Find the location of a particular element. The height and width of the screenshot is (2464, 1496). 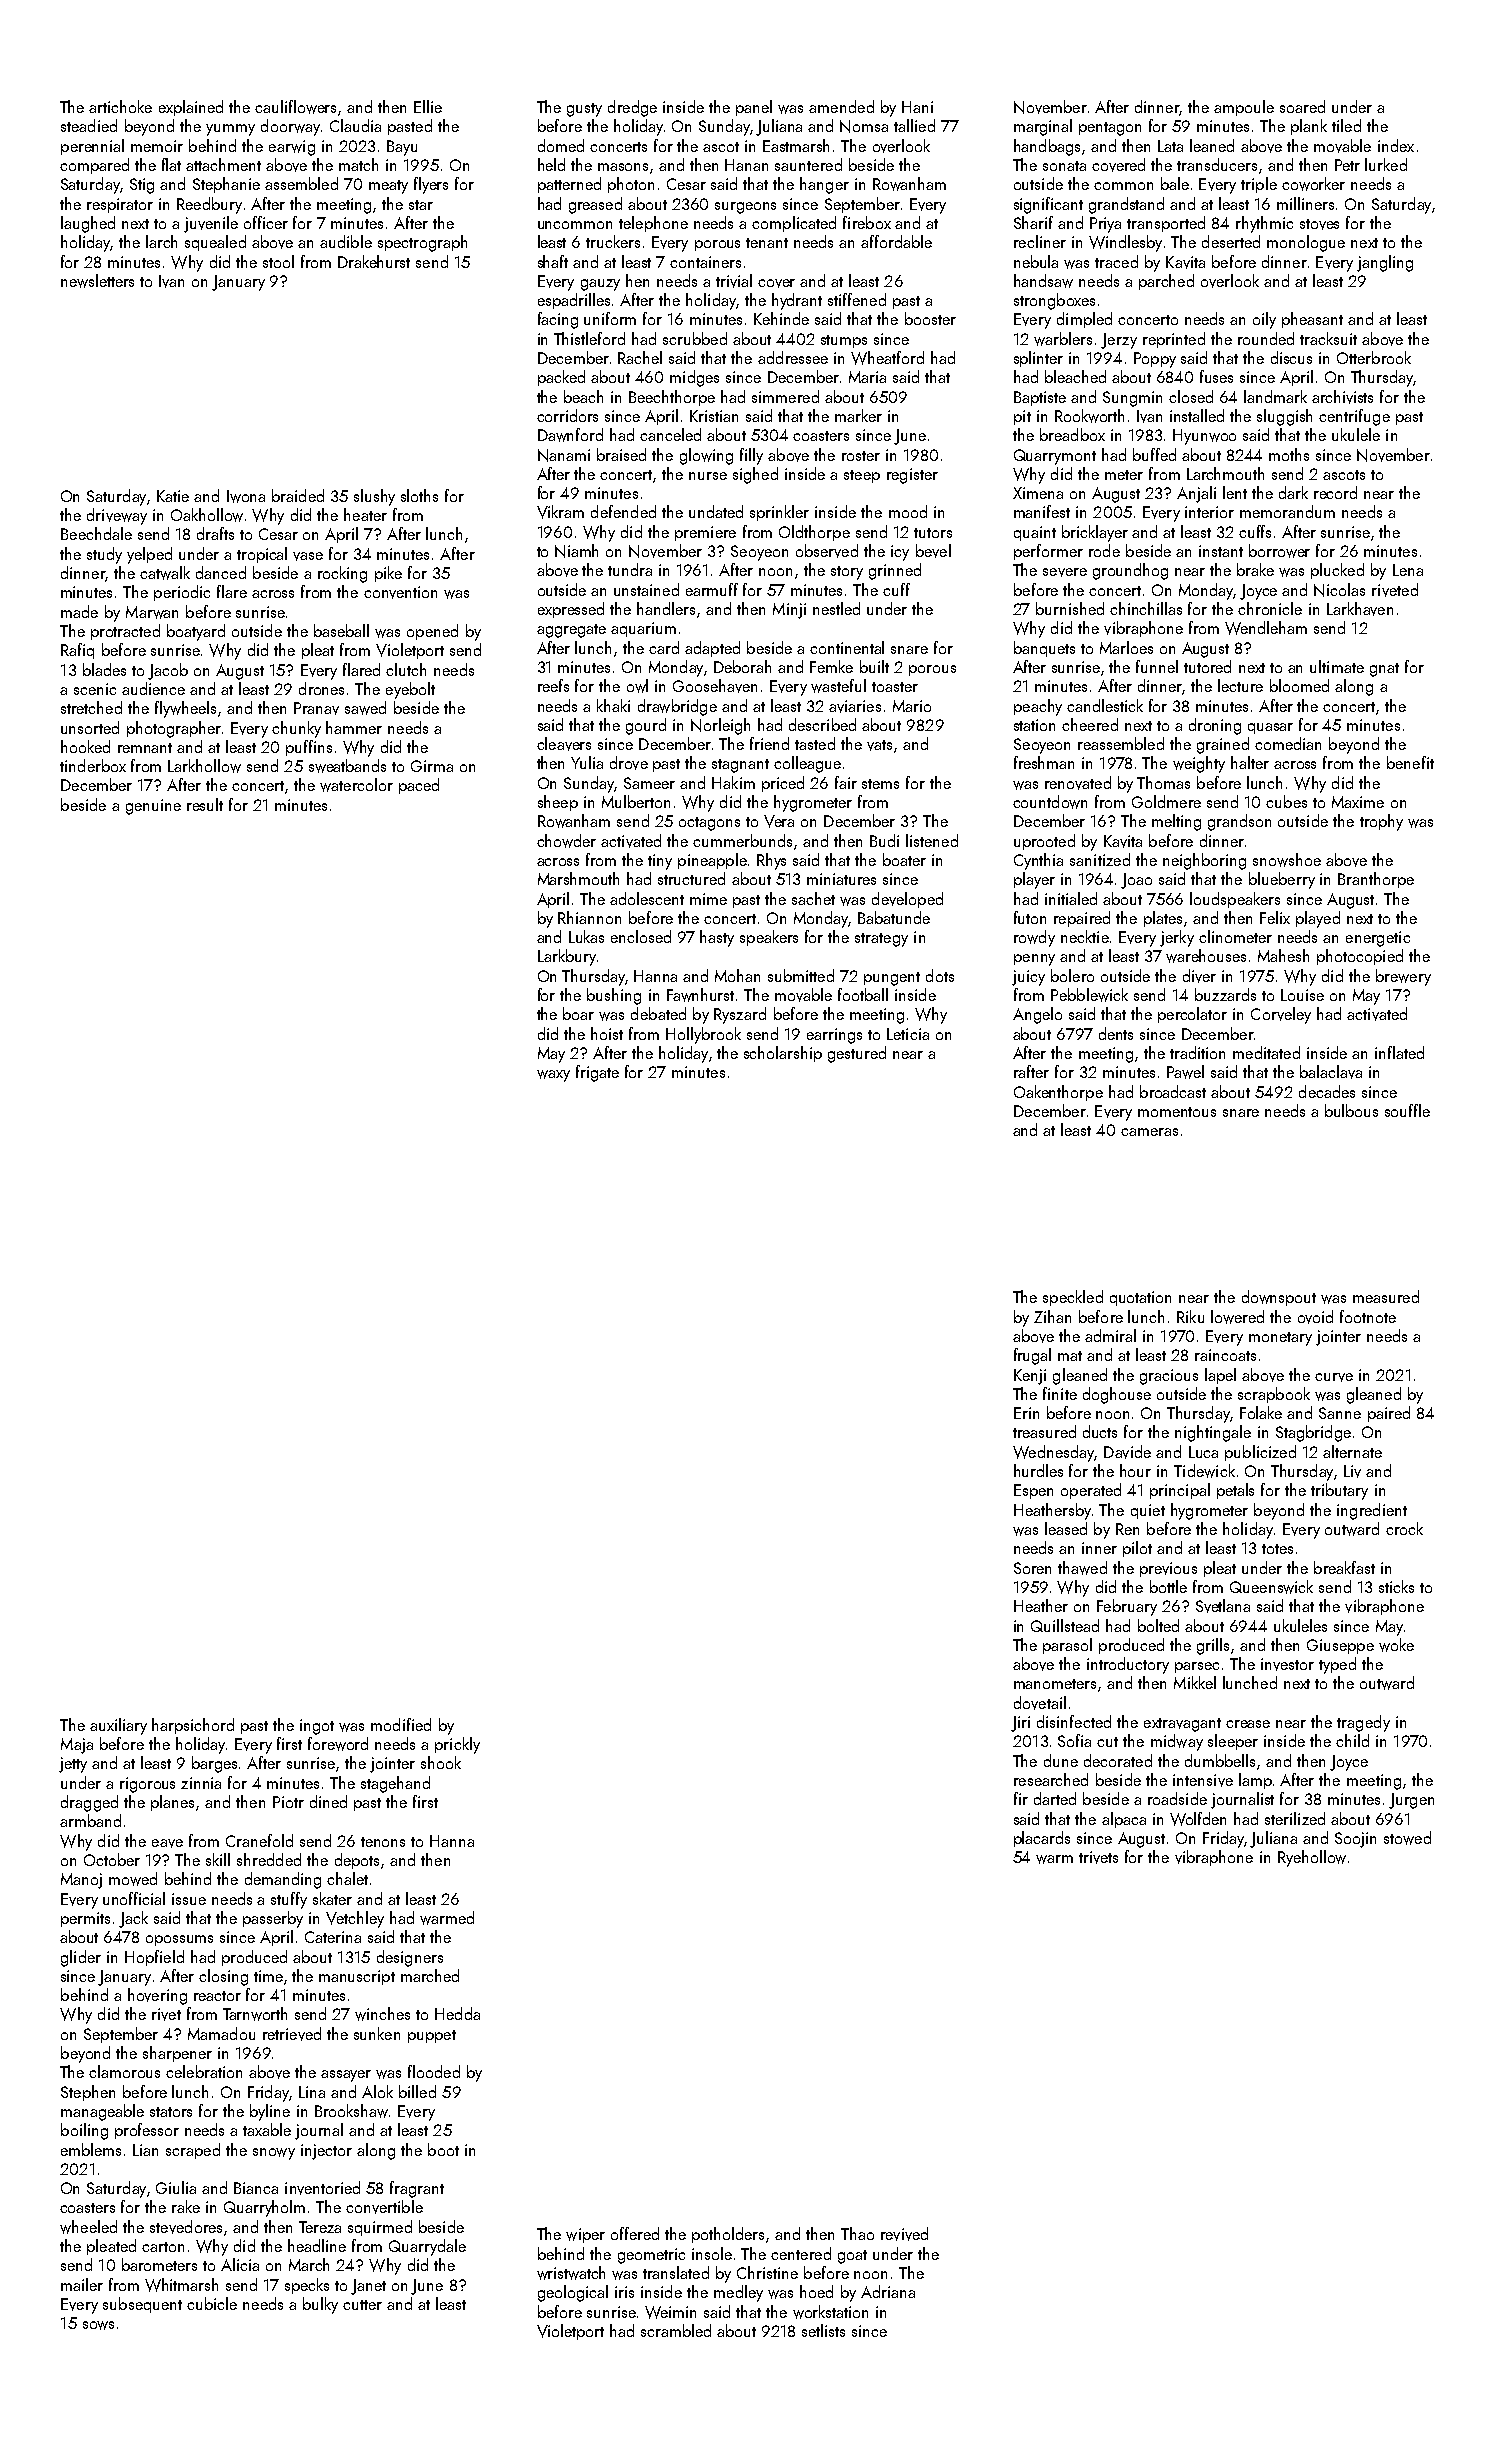

modified is located at coordinates (401, 1724).
